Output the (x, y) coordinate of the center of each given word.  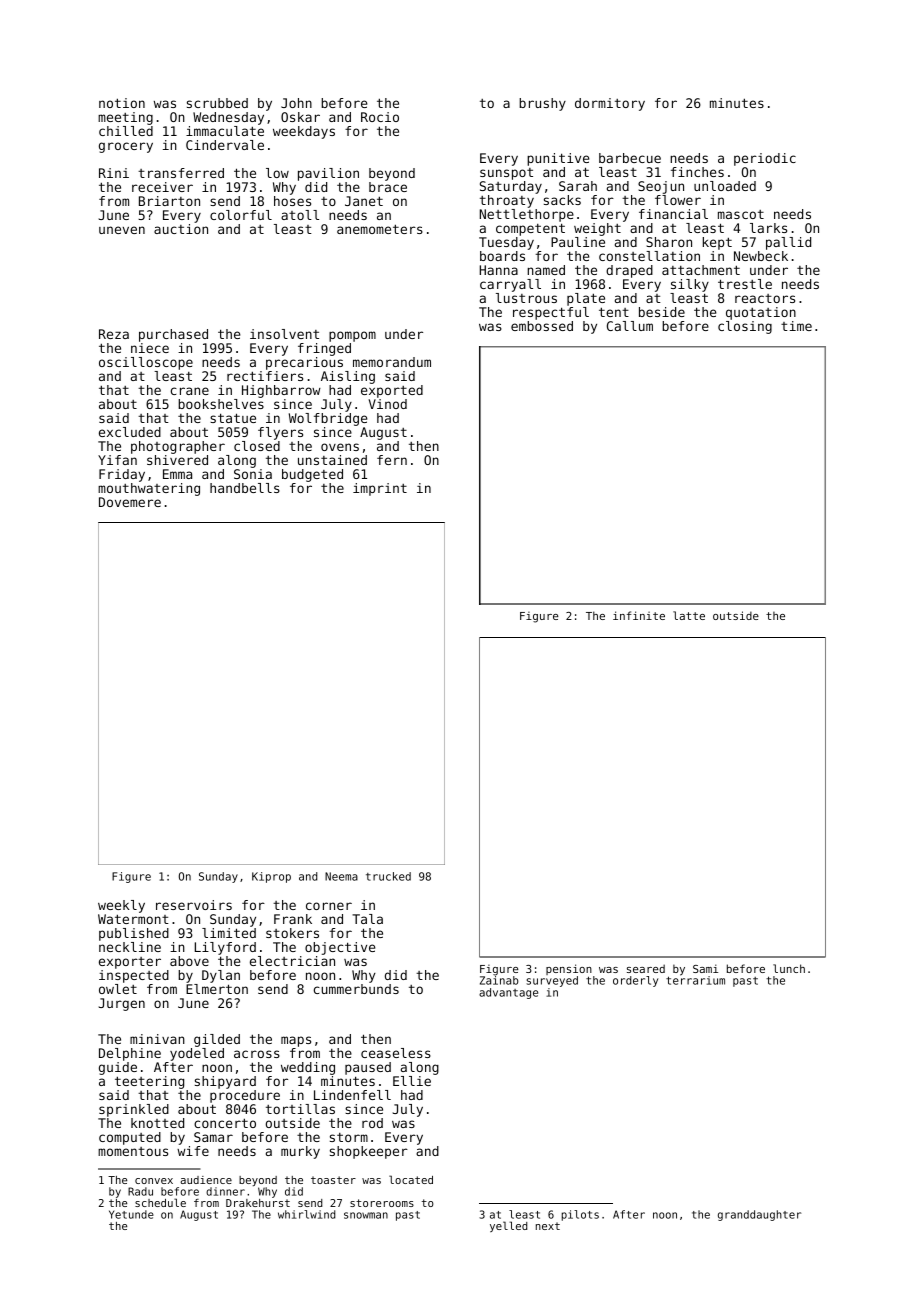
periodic (765, 159)
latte (689, 615)
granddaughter (759, 1215)
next (548, 1226)
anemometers (380, 229)
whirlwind (307, 1214)
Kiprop (271, 877)
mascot (741, 214)
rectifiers (265, 376)
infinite (639, 615)
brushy (542, 104)
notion (122, 103)
